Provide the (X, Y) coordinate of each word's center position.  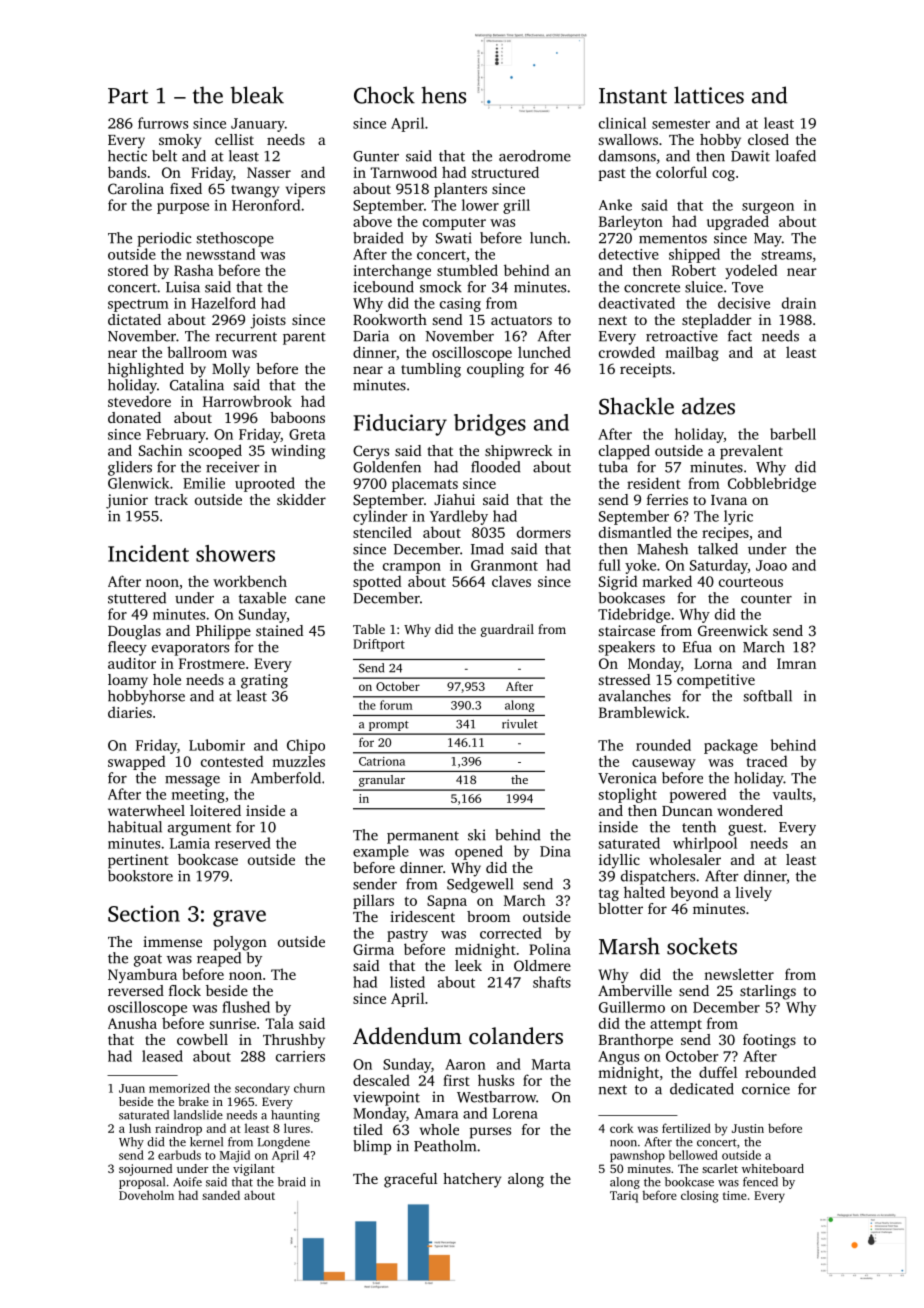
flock (185, 990)
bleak (257, 95)
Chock (384, 95)
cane (310, 600)
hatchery (472, 1180)
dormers (544, 532)
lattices (709, 95)
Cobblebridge (772, 484)
